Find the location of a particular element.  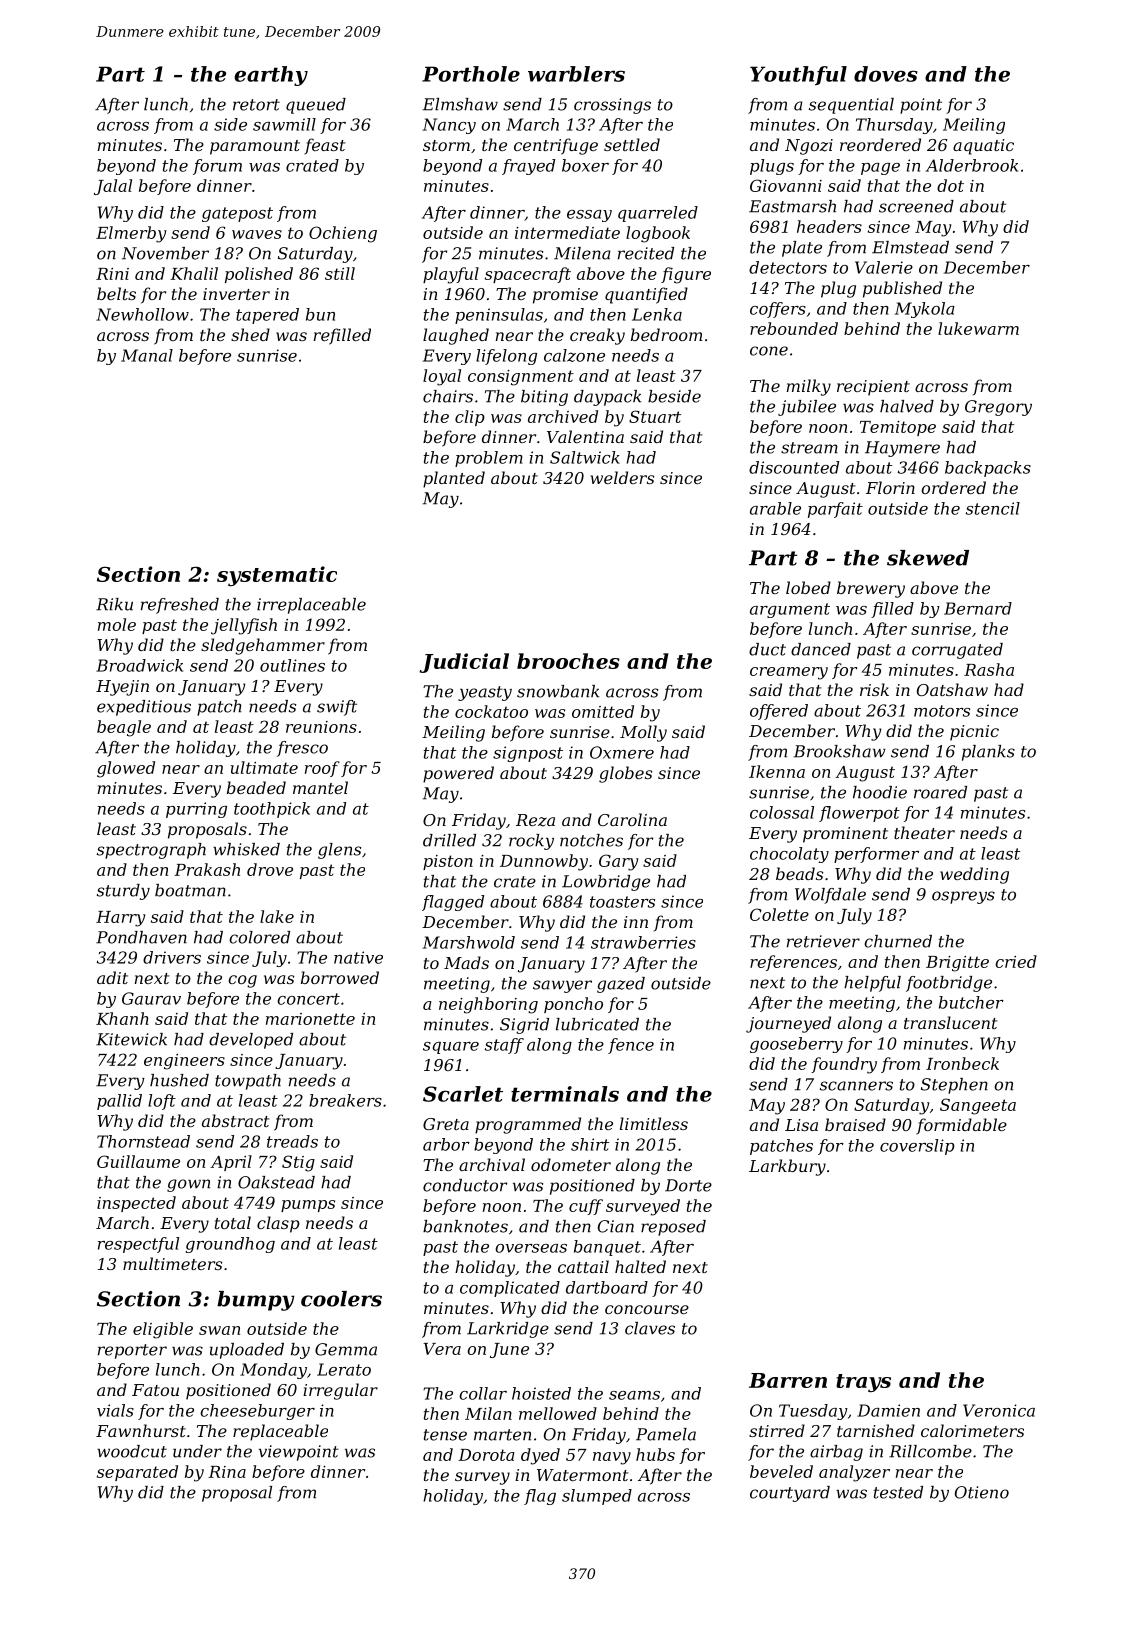

belts is located at coordinates (116, 293).
